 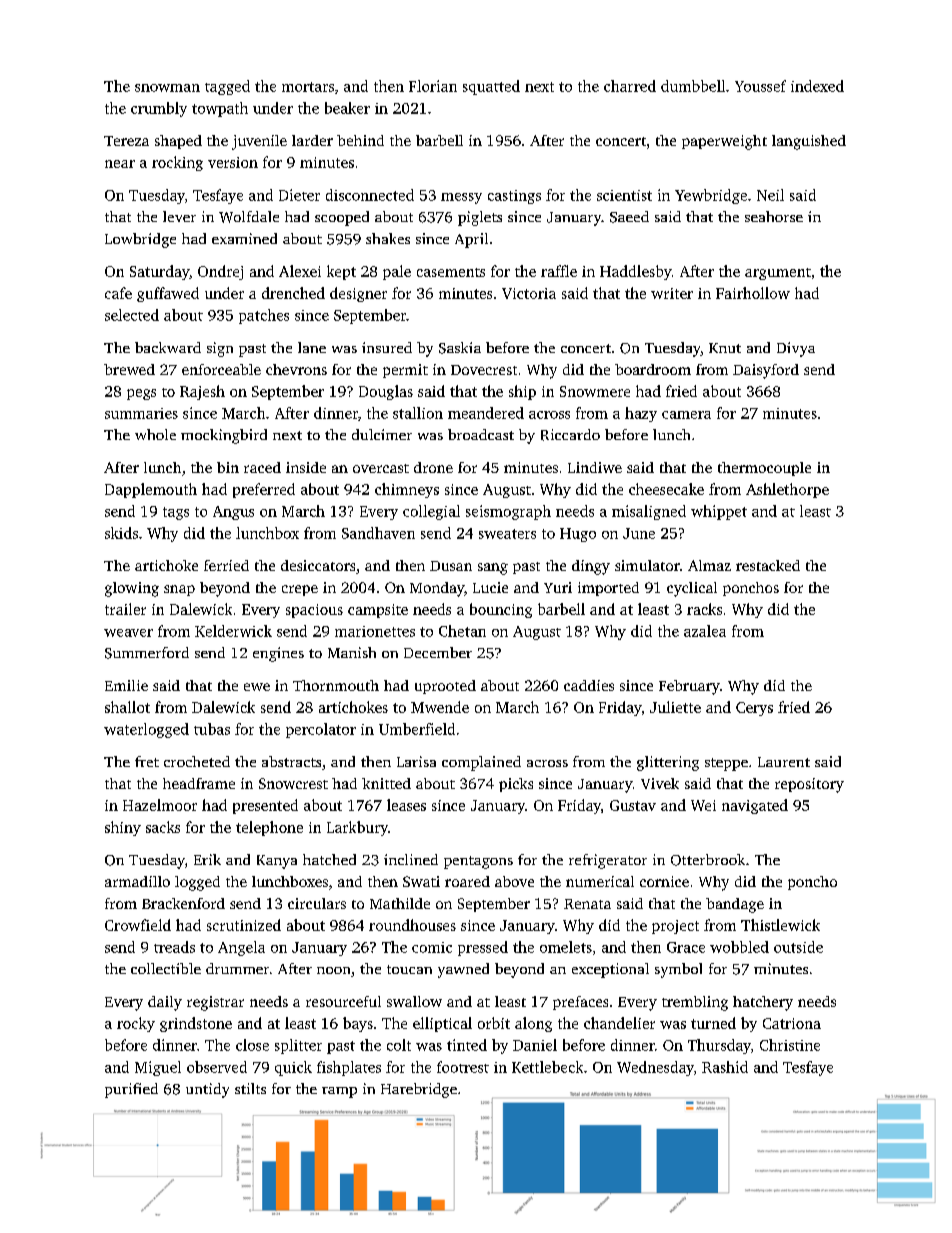 What do you see at coordinates (138, 925) in the screenshot?
I see `Crowfield` at bounding box center [138, 925].
